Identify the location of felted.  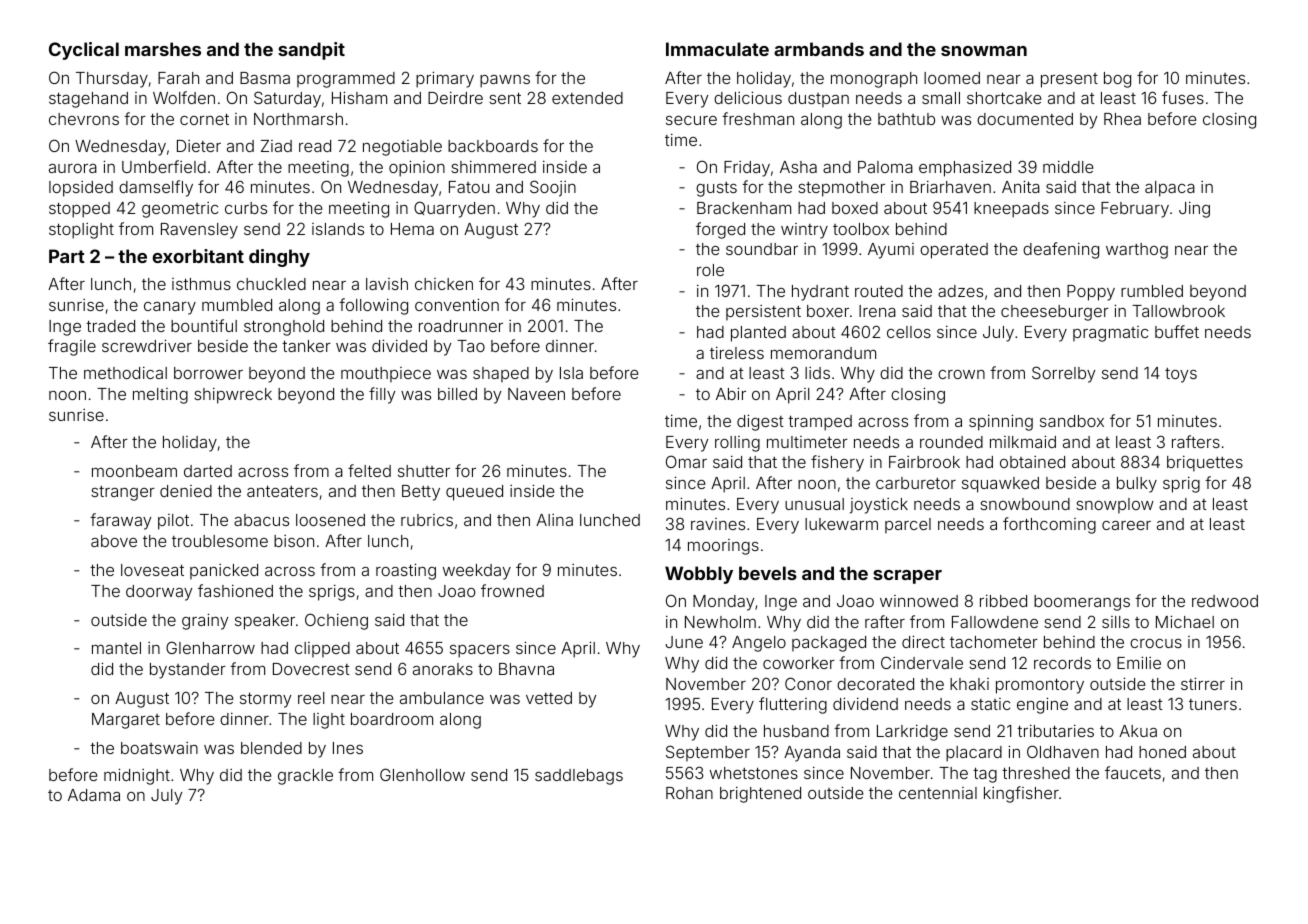
(369, 470).
